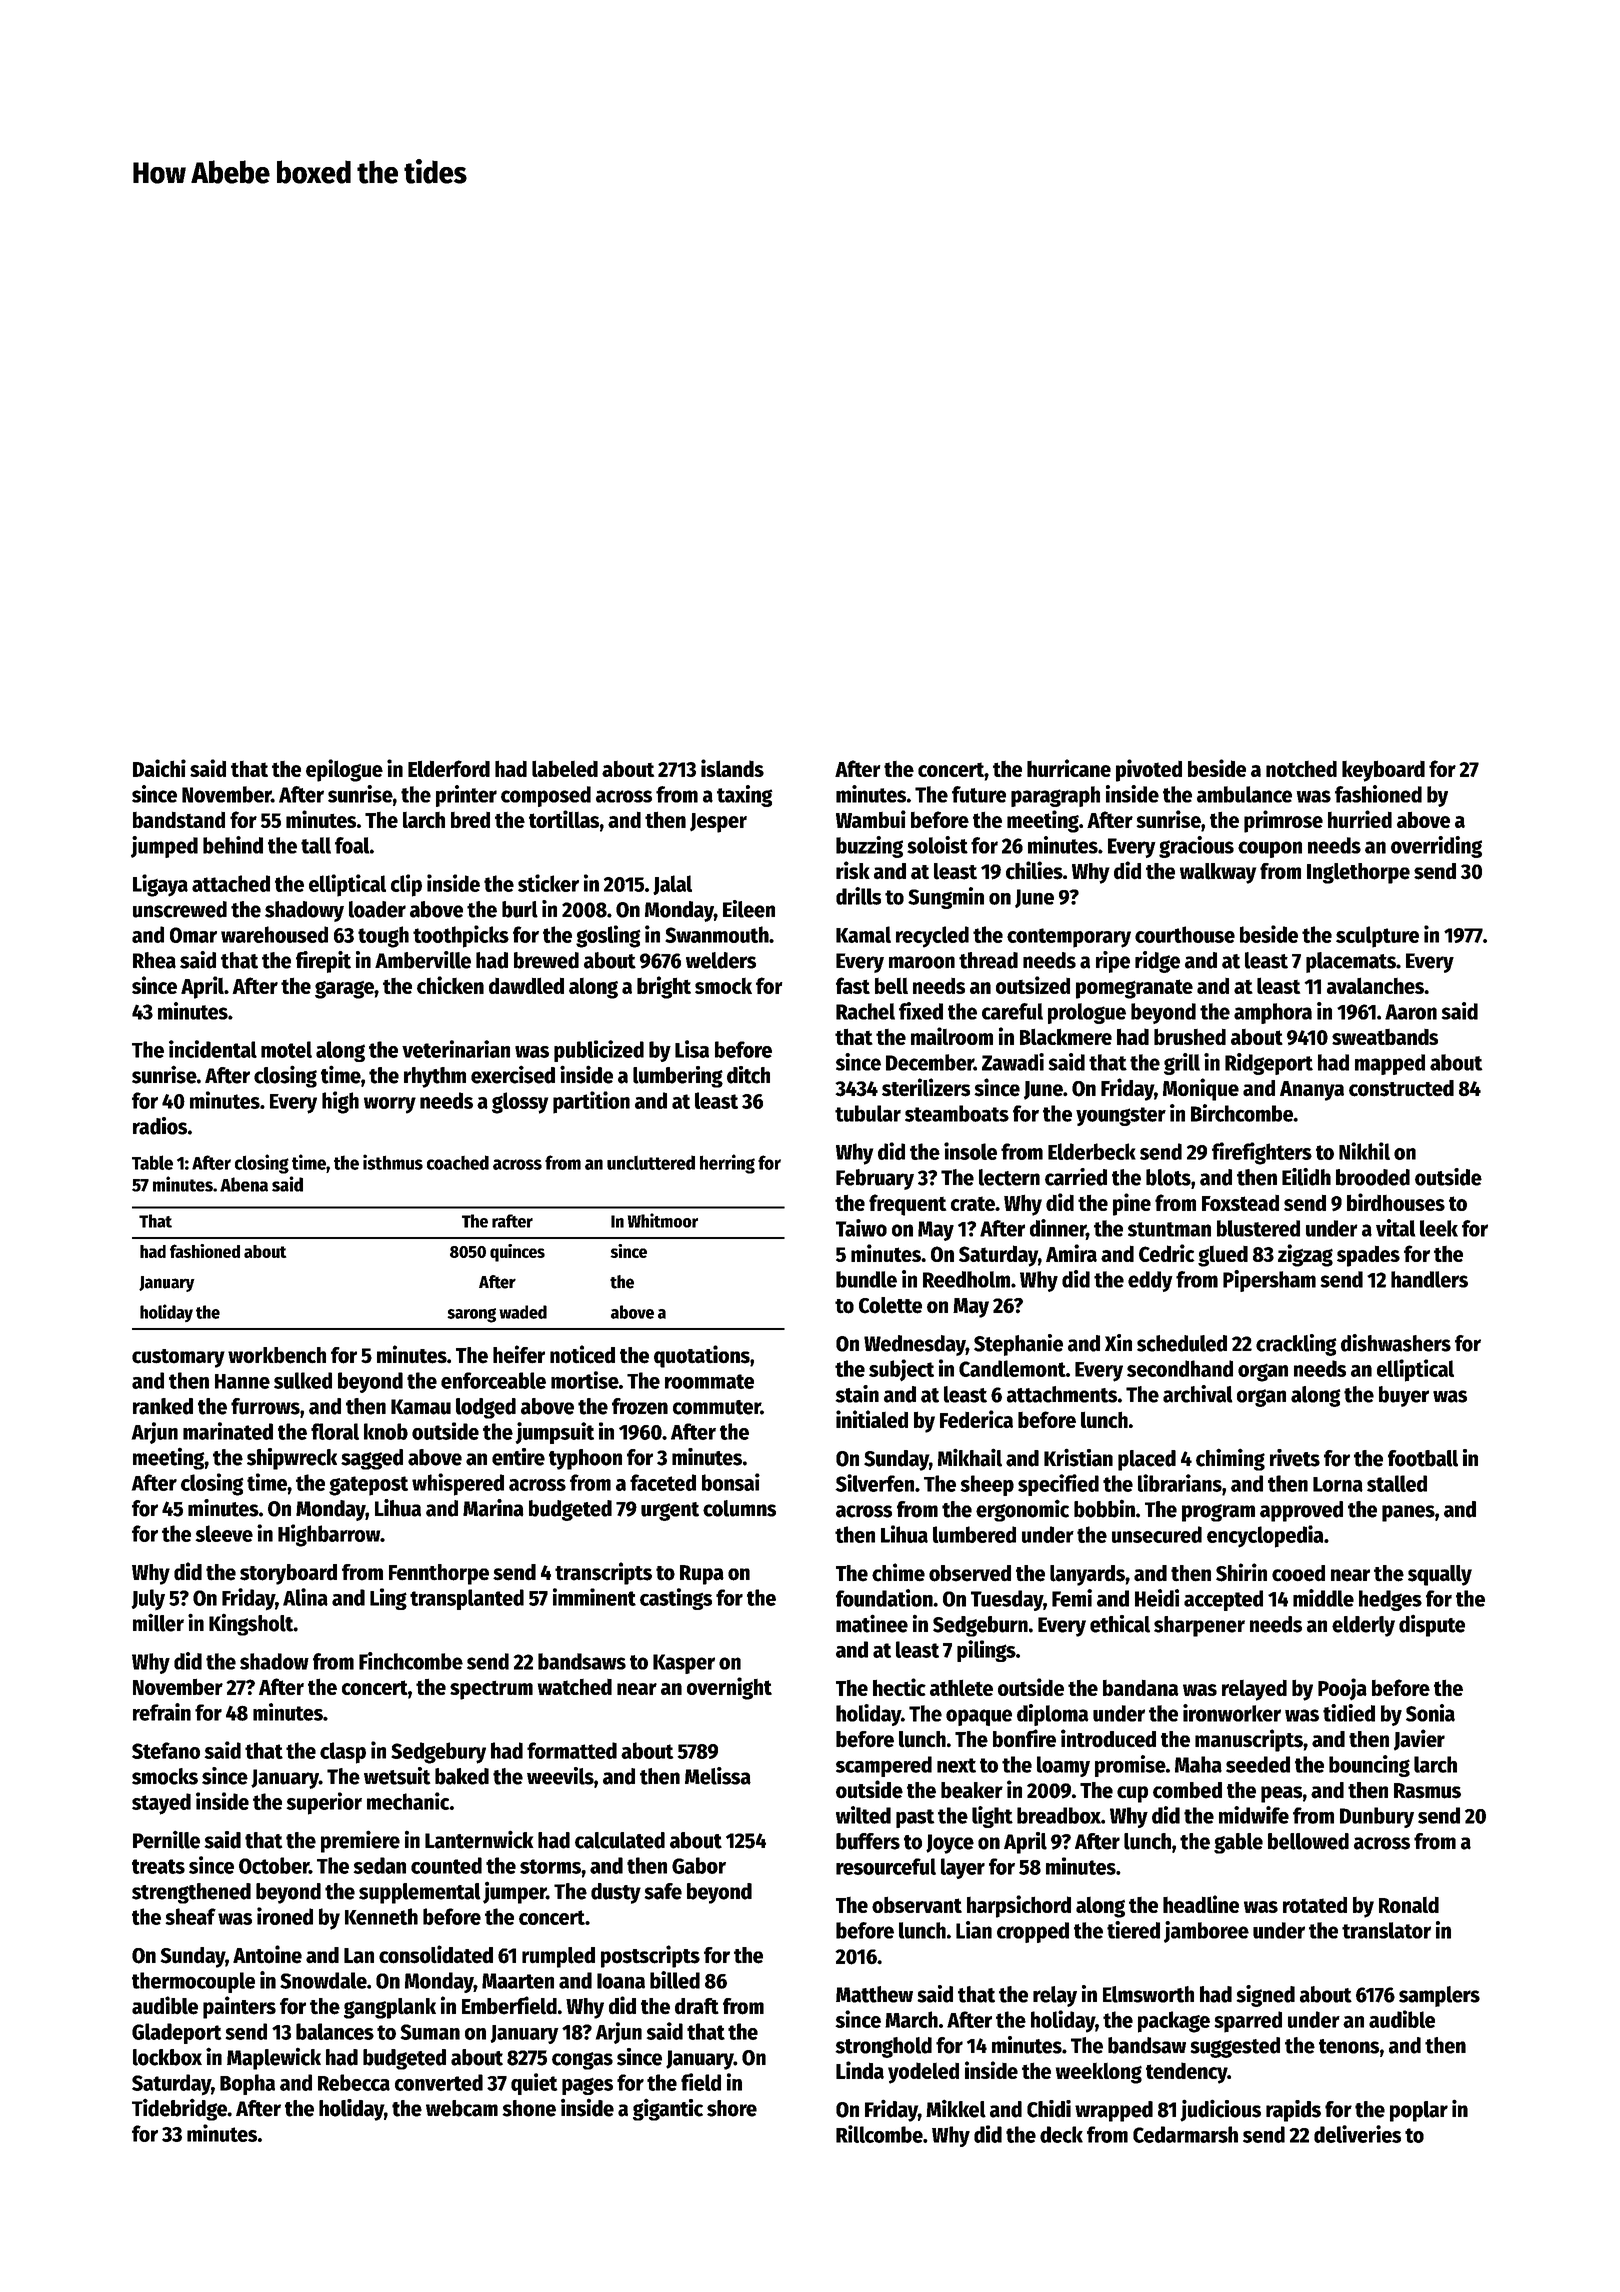  Describe the element at coordinates (1390, 1064) in the page. I see `mapped` at that location.
